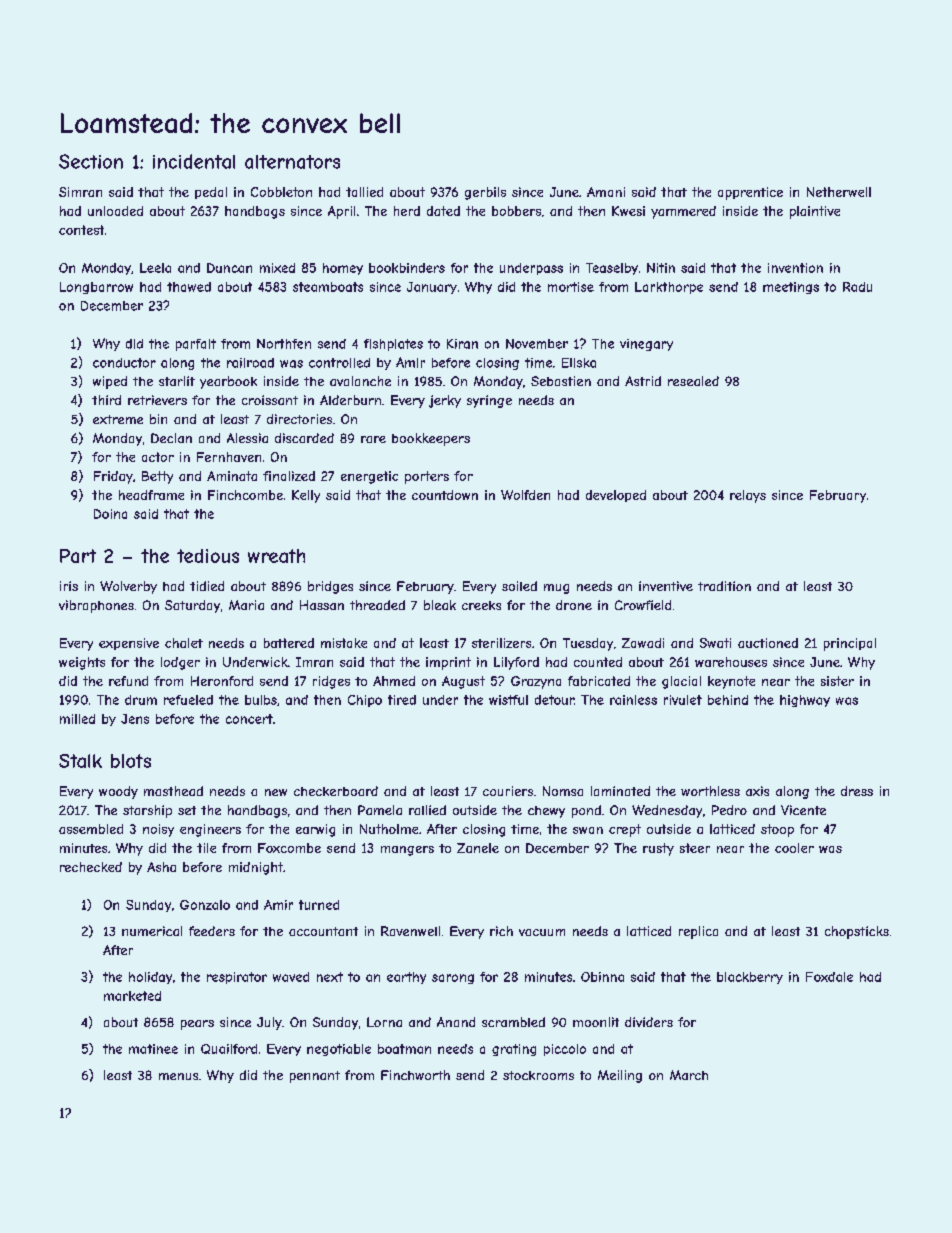 The width and height of the image is (952, 1233). What do you see at coordinates (839, 192) in the image?
I see `Netherwell` at bounding box center [839, 192].
